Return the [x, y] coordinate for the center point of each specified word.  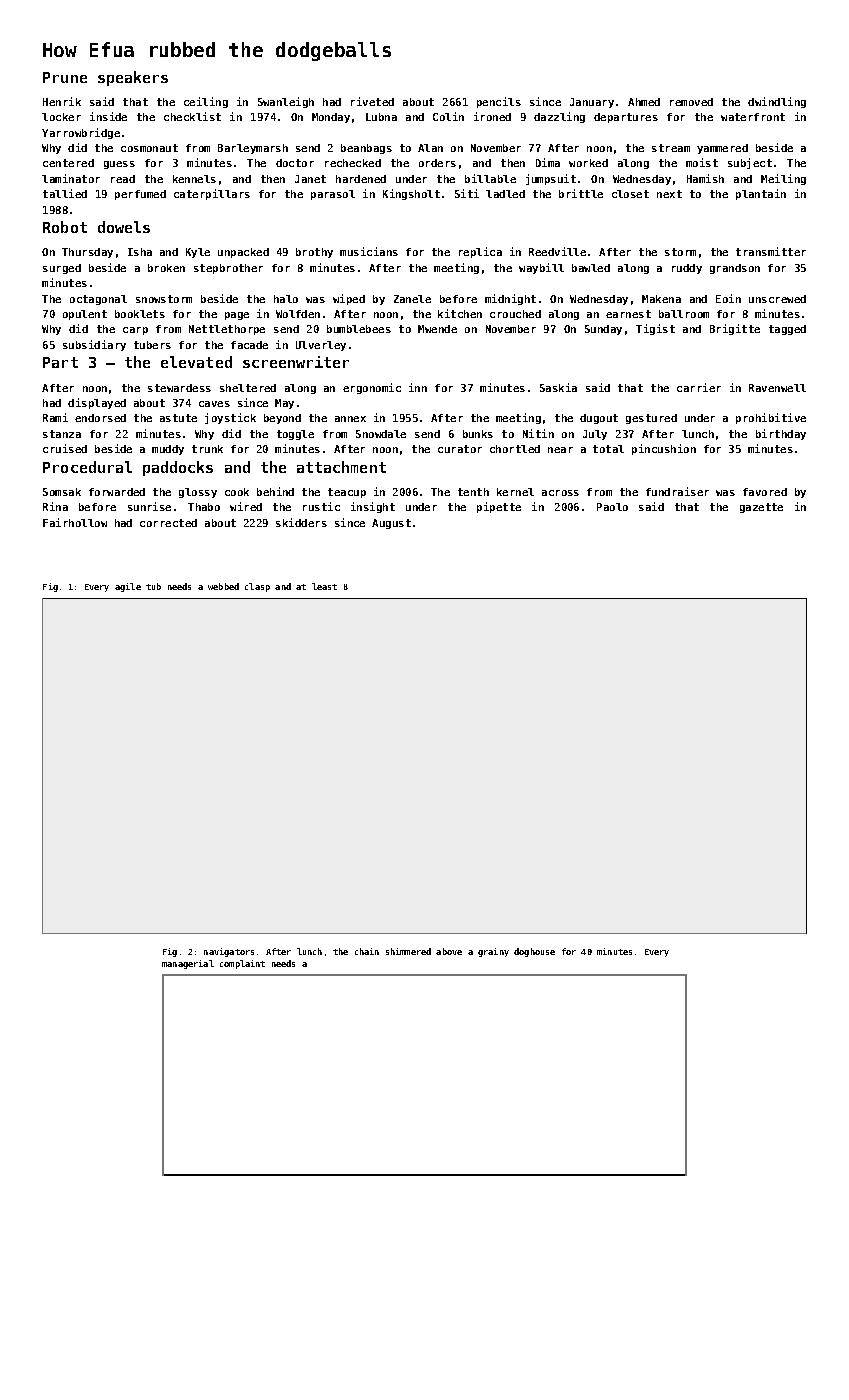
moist [702, 162]
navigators [229, 952]
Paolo [612, 507]
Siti [467, 193]
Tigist [655, 329]
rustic [321, 506]
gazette [761, 508]
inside [108, 116]
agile [128, 587]
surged [62, 269]
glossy [198, 493]
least [324, 586]
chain [367, 951]
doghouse [534, 952]
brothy [314, 253]
